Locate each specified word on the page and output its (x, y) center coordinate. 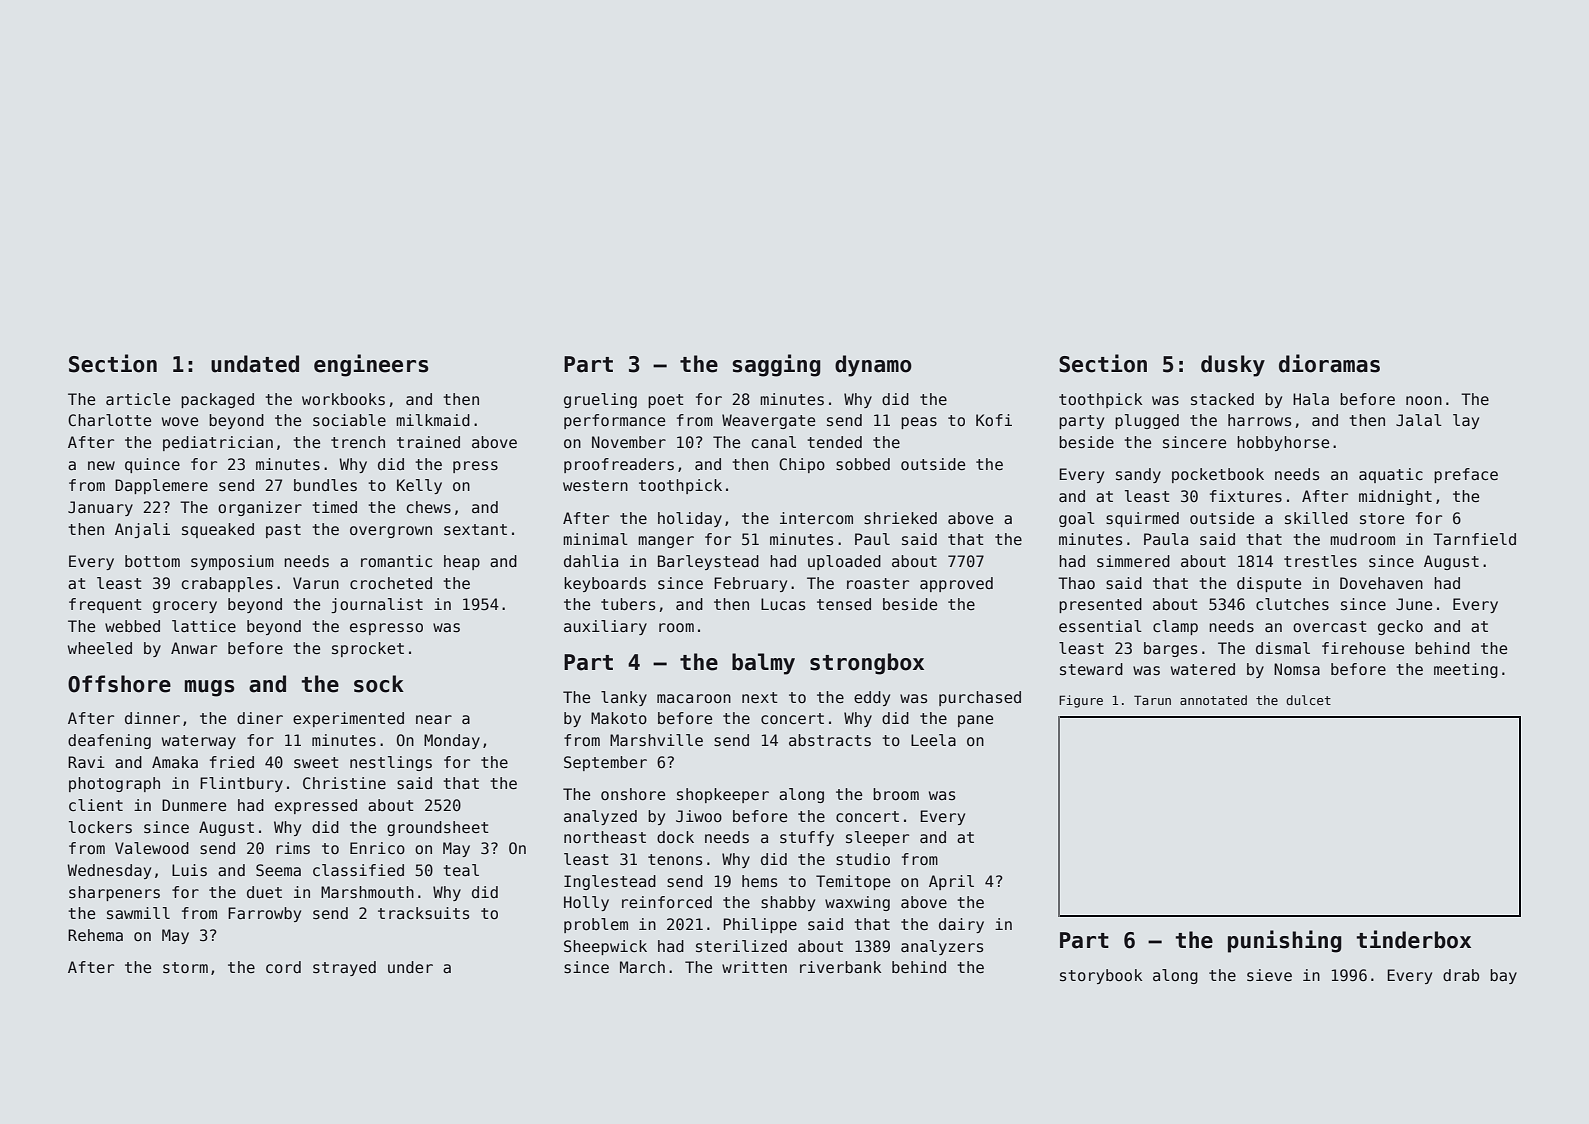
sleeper (877, 838)
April (951, 882)
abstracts (830, 740)
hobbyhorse (1283, 443)
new (101, 465)
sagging (776, 365)
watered (1203, 669)
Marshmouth (367, 892)
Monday (452, 741)
